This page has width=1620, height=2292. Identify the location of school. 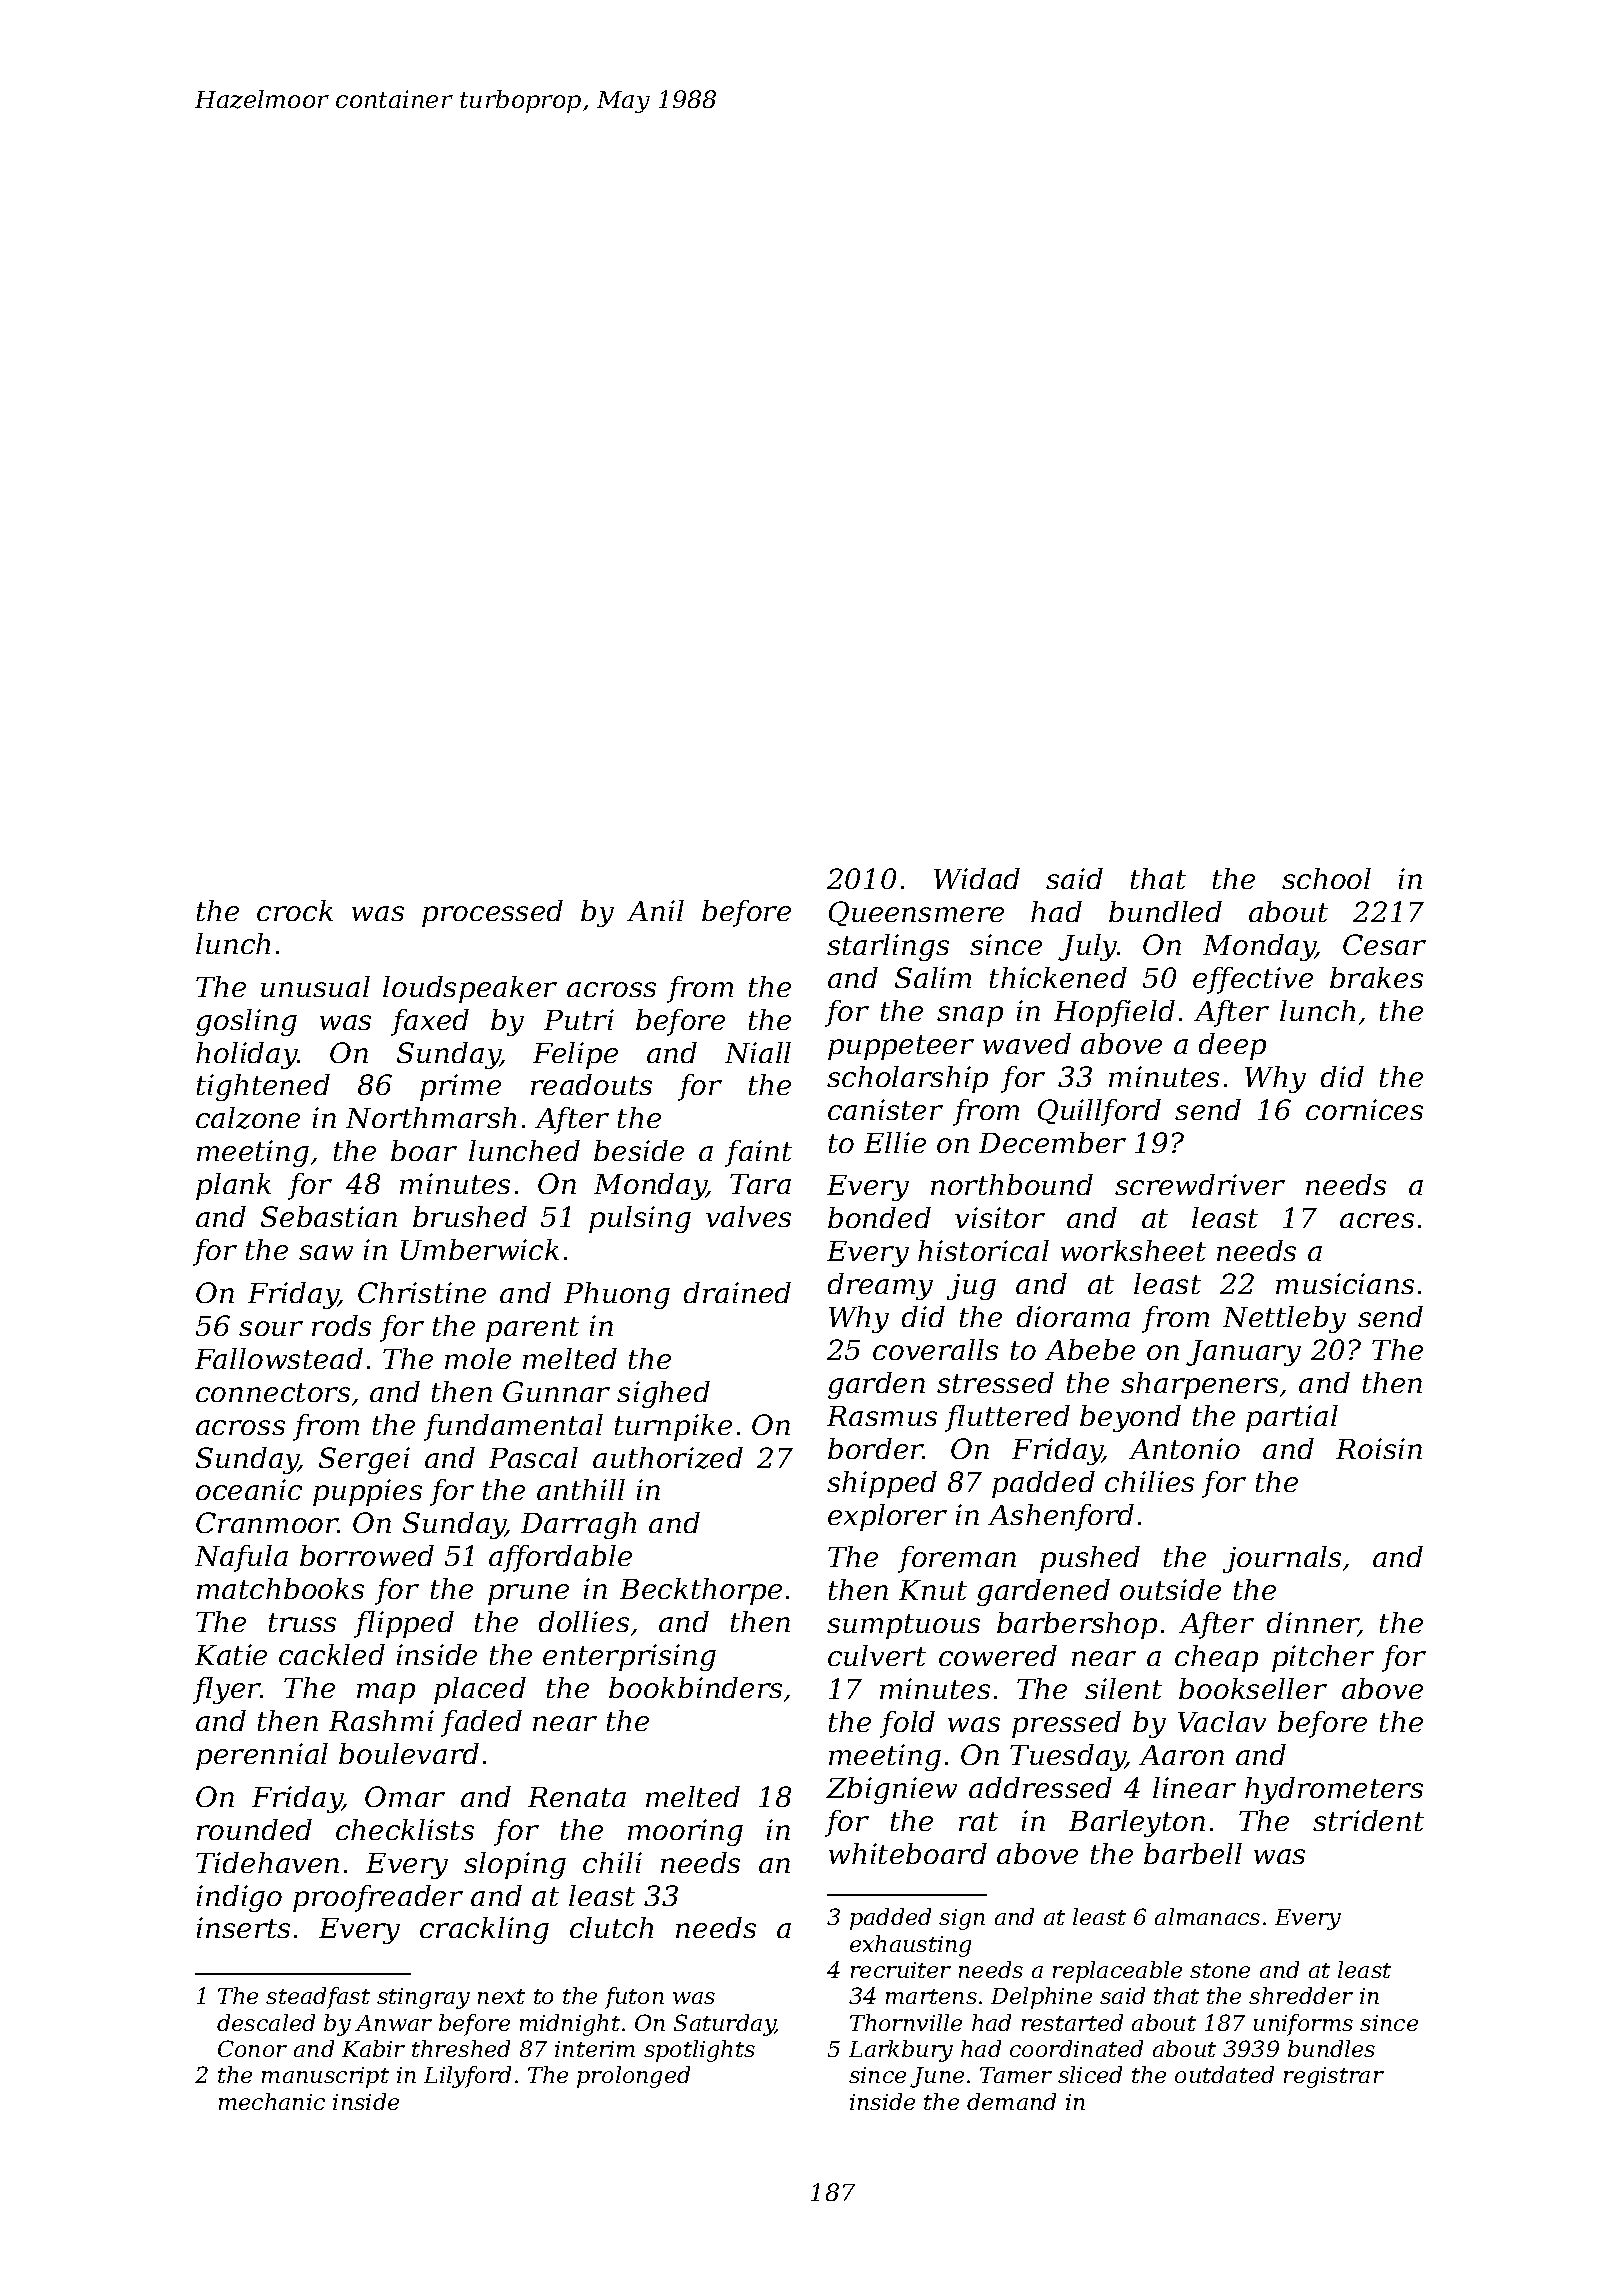
(1326, 878).
